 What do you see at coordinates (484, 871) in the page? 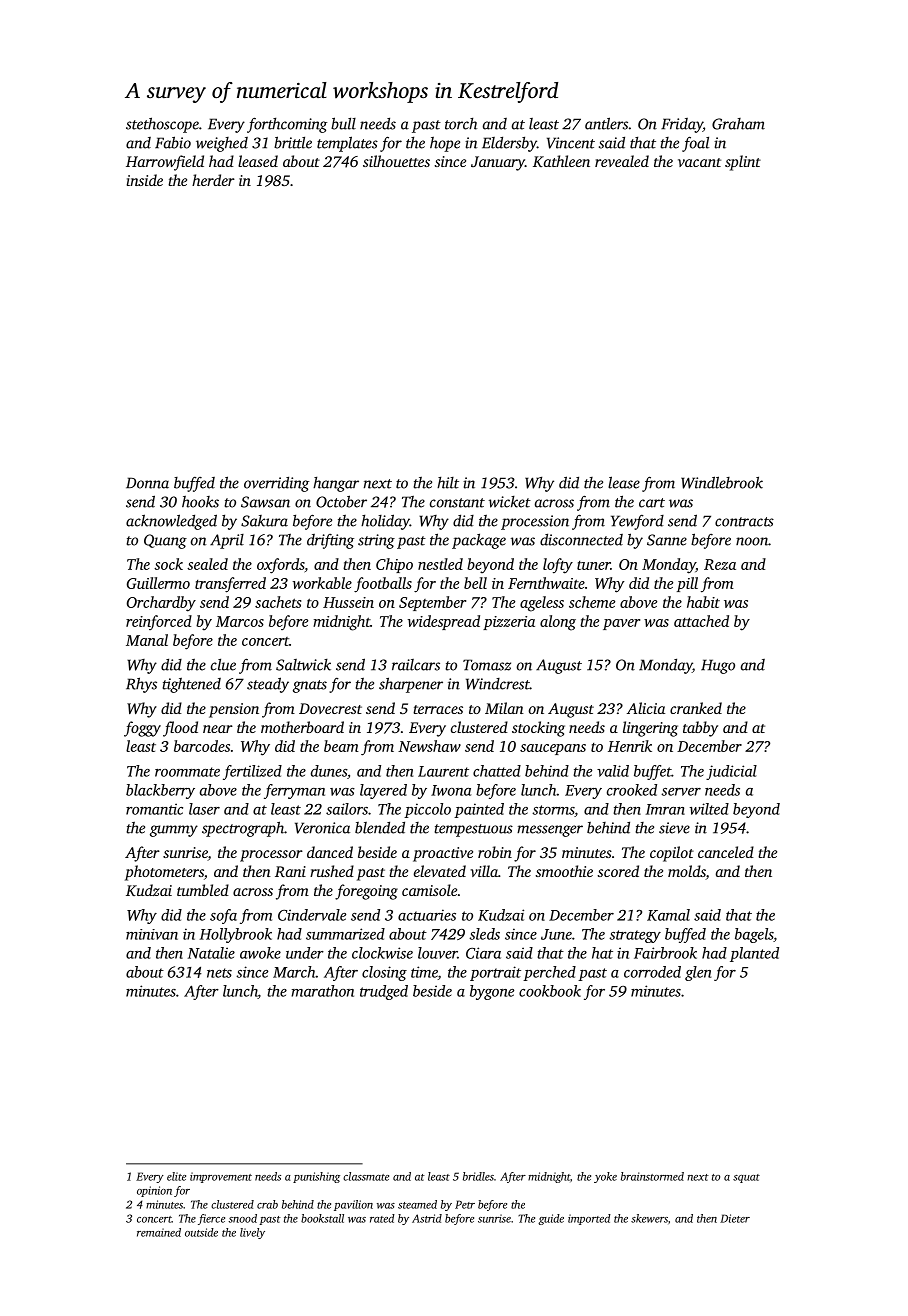
I see `villa` at bounding box center [484, 871].
